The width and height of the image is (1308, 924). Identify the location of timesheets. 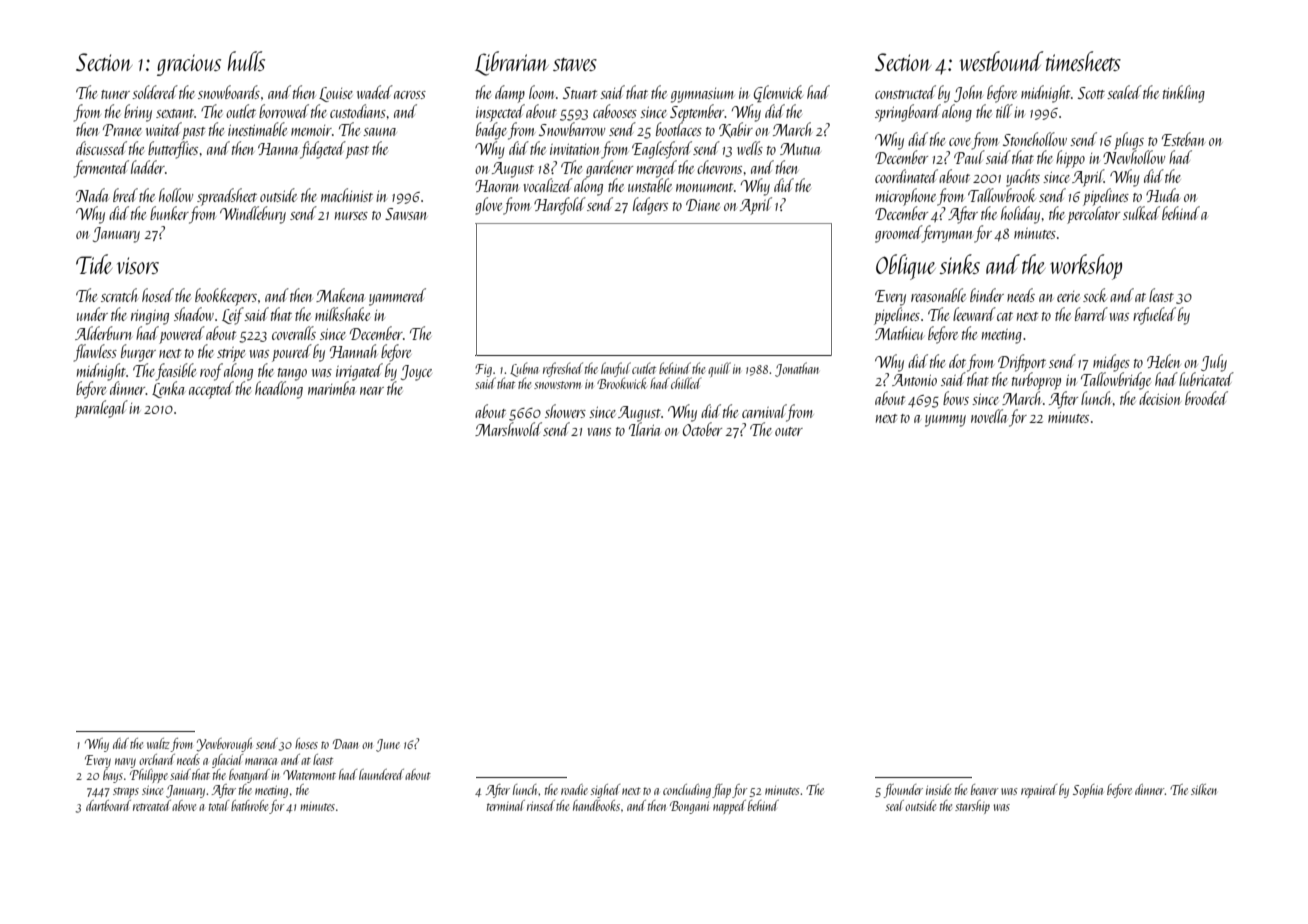
(1083, 61).
